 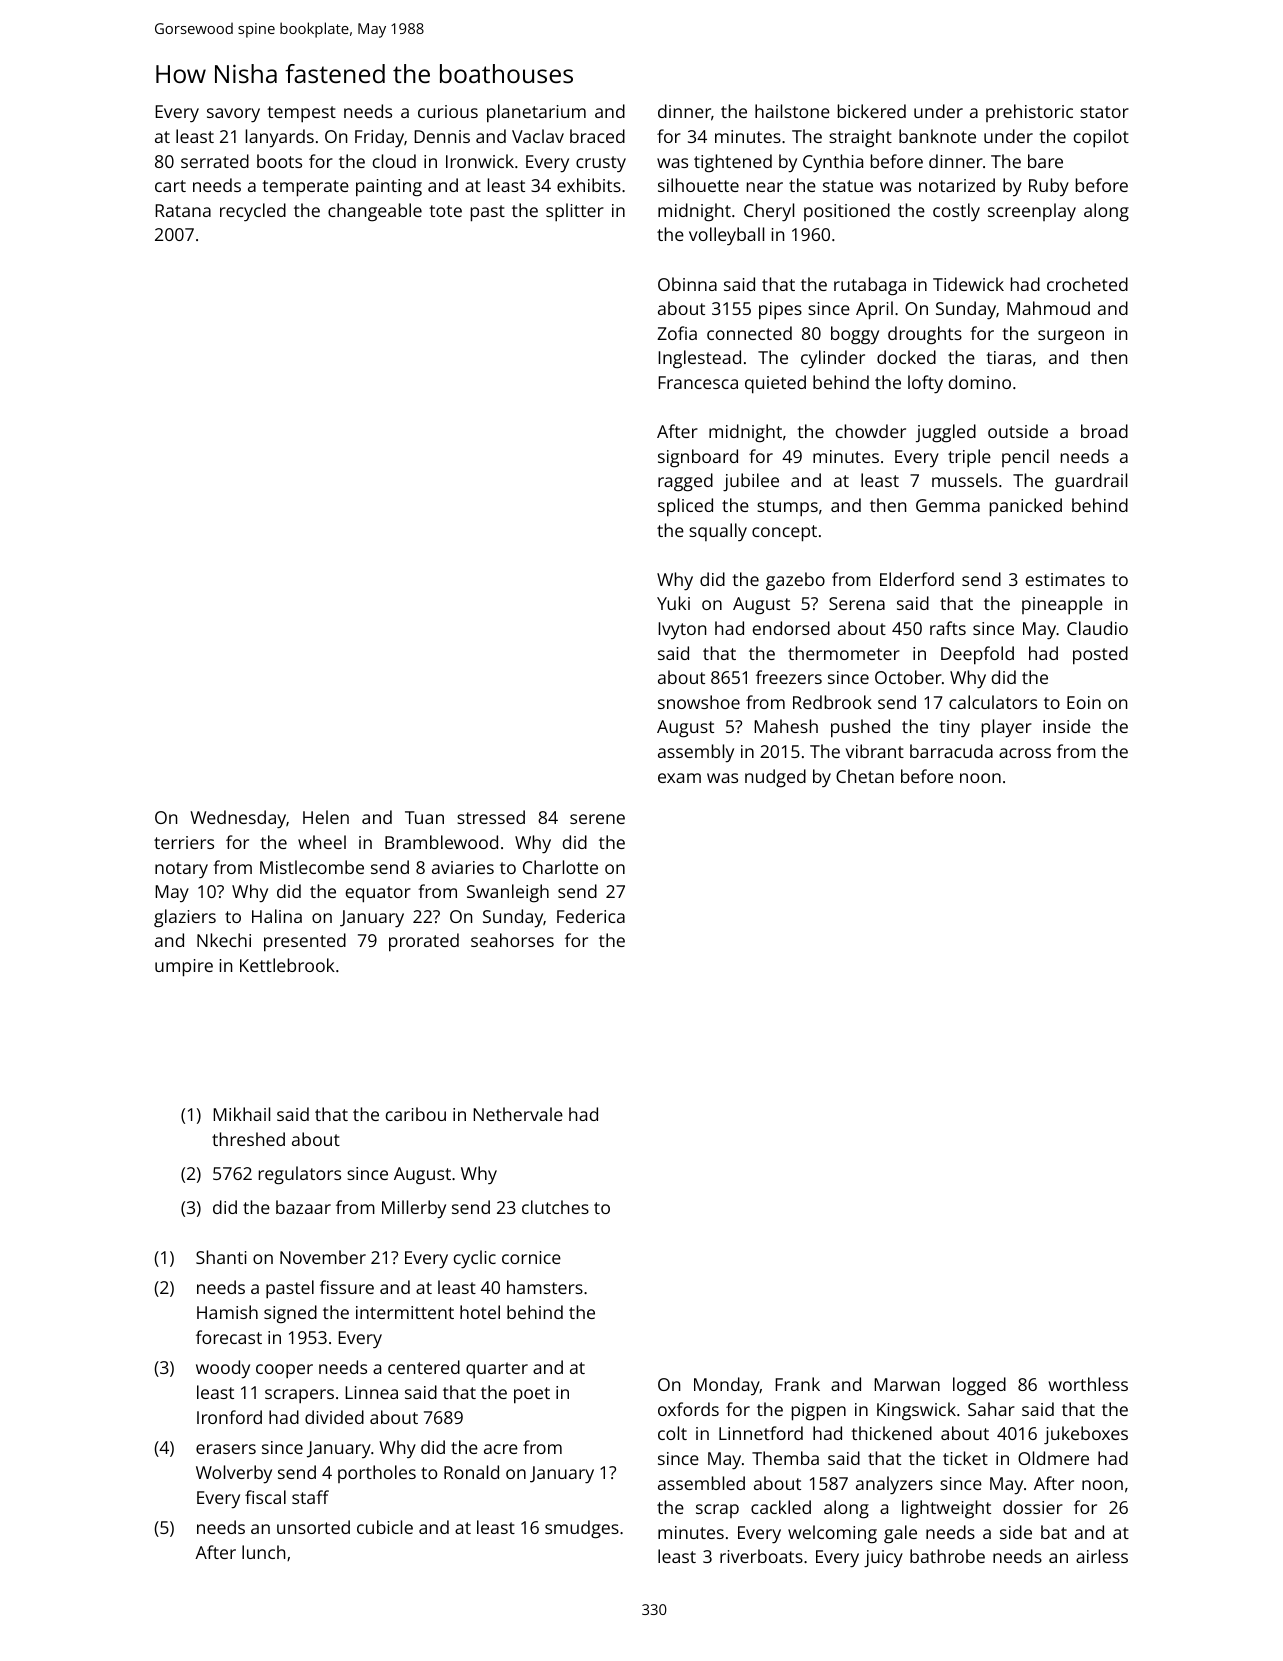 I want to click on Eoin, so click(x=1084, y=702).
